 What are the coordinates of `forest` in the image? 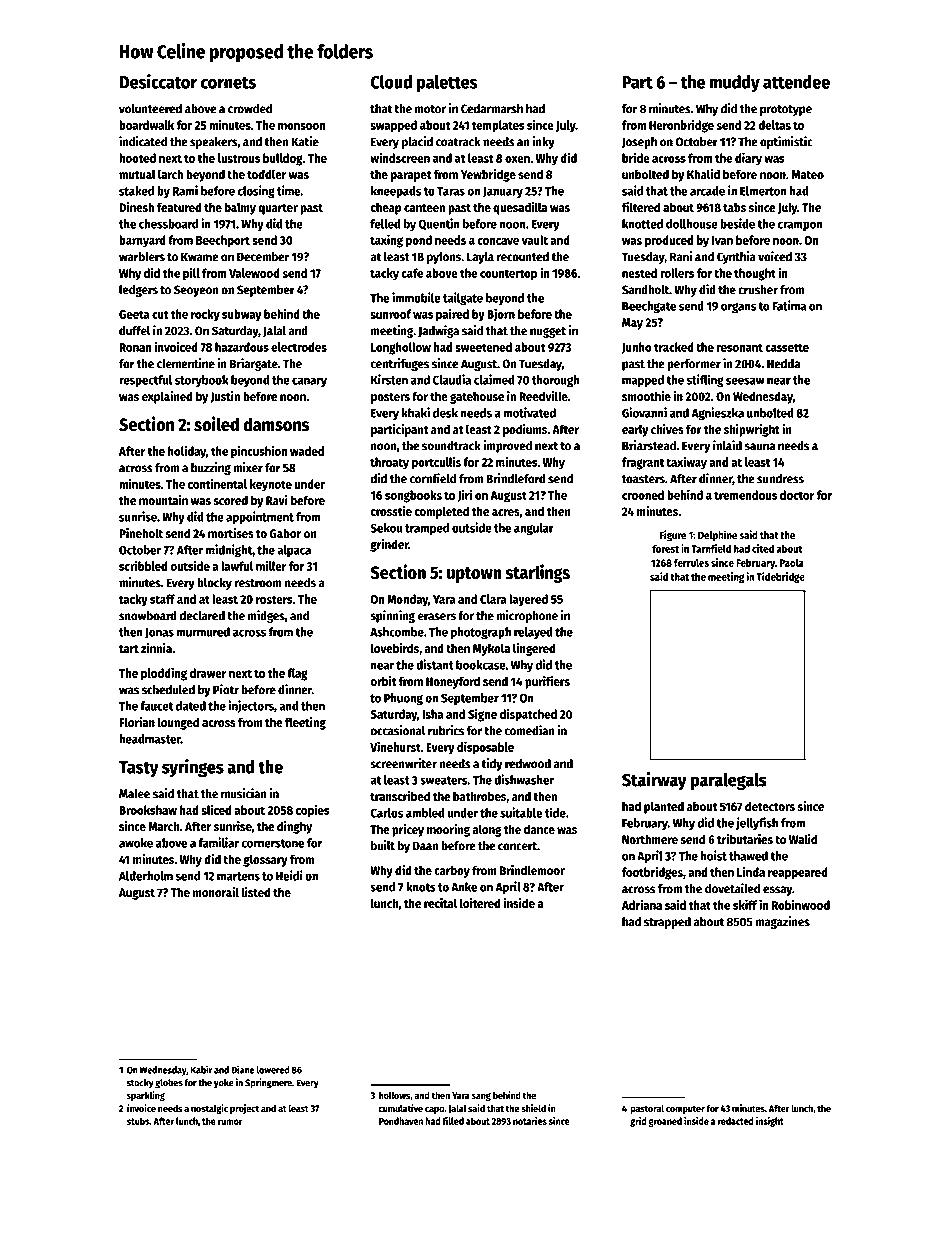 It's located at (665, 549).
